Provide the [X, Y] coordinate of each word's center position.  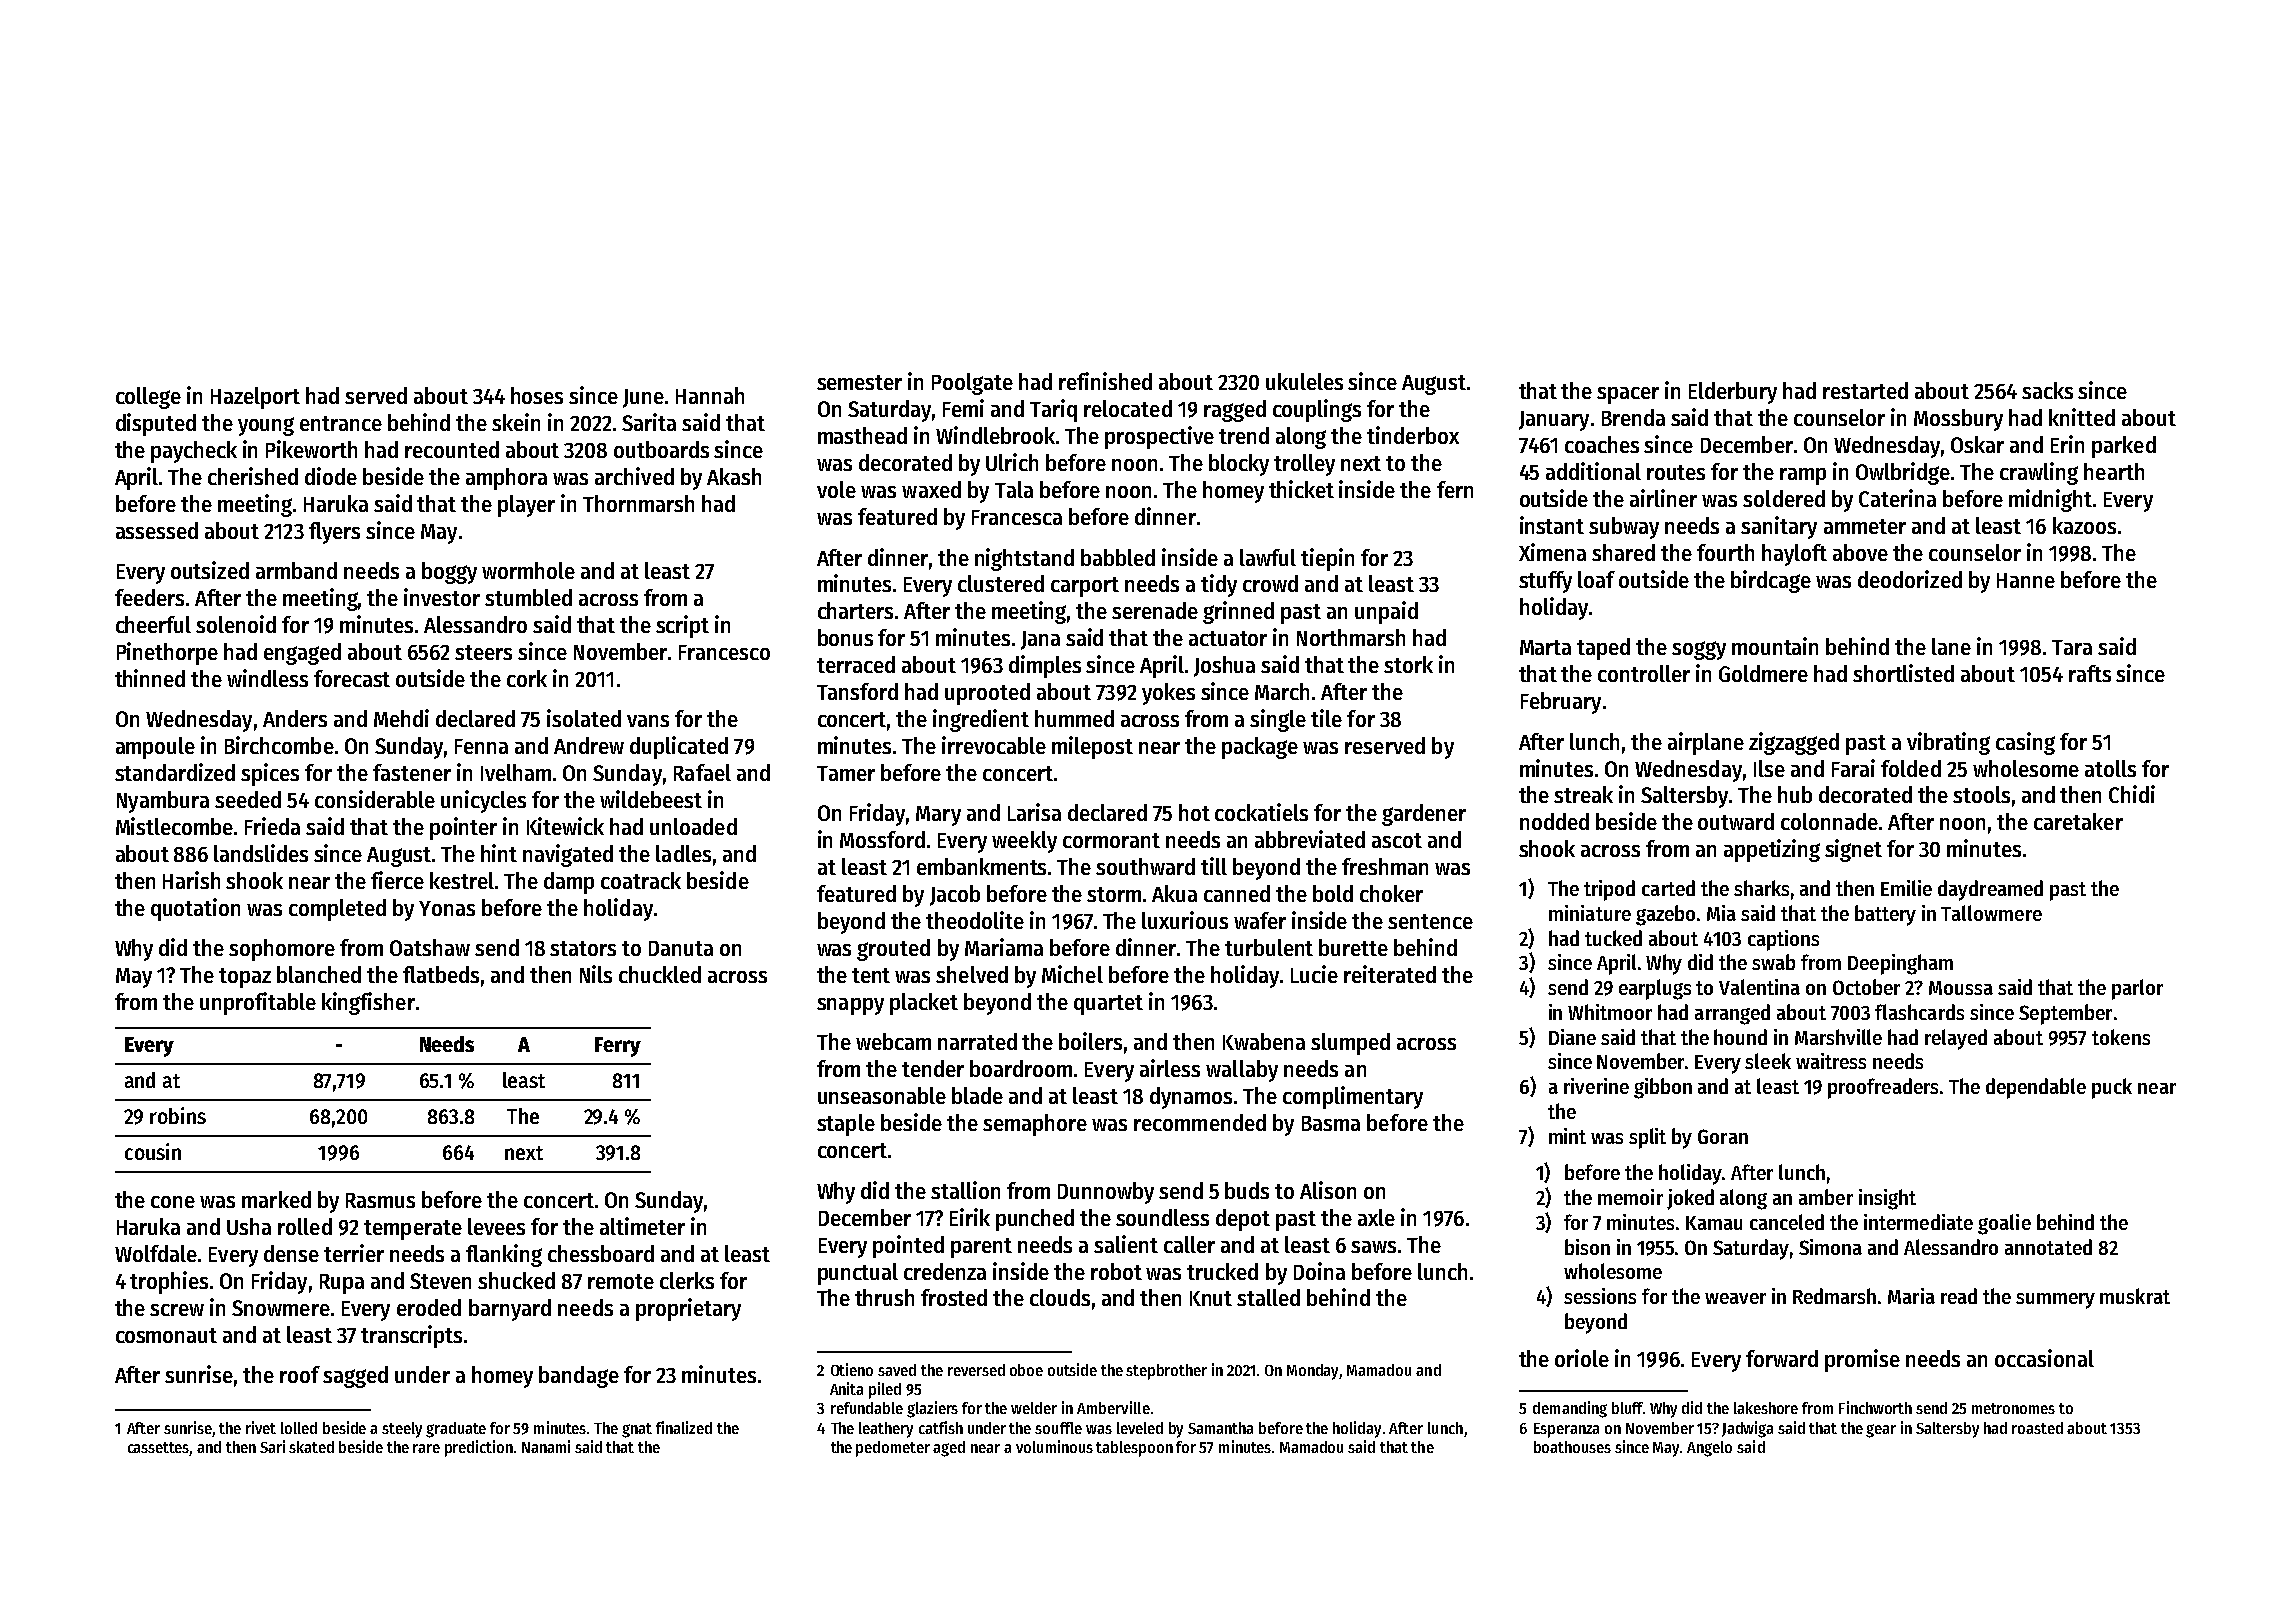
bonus [845, 637]
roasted [2037, 1428]
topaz [245, 978]
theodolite [975, 920]
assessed [157, 530]
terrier [354, 1253]
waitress [1831, 1061]
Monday [1313, 1372]
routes [1676, 472]
